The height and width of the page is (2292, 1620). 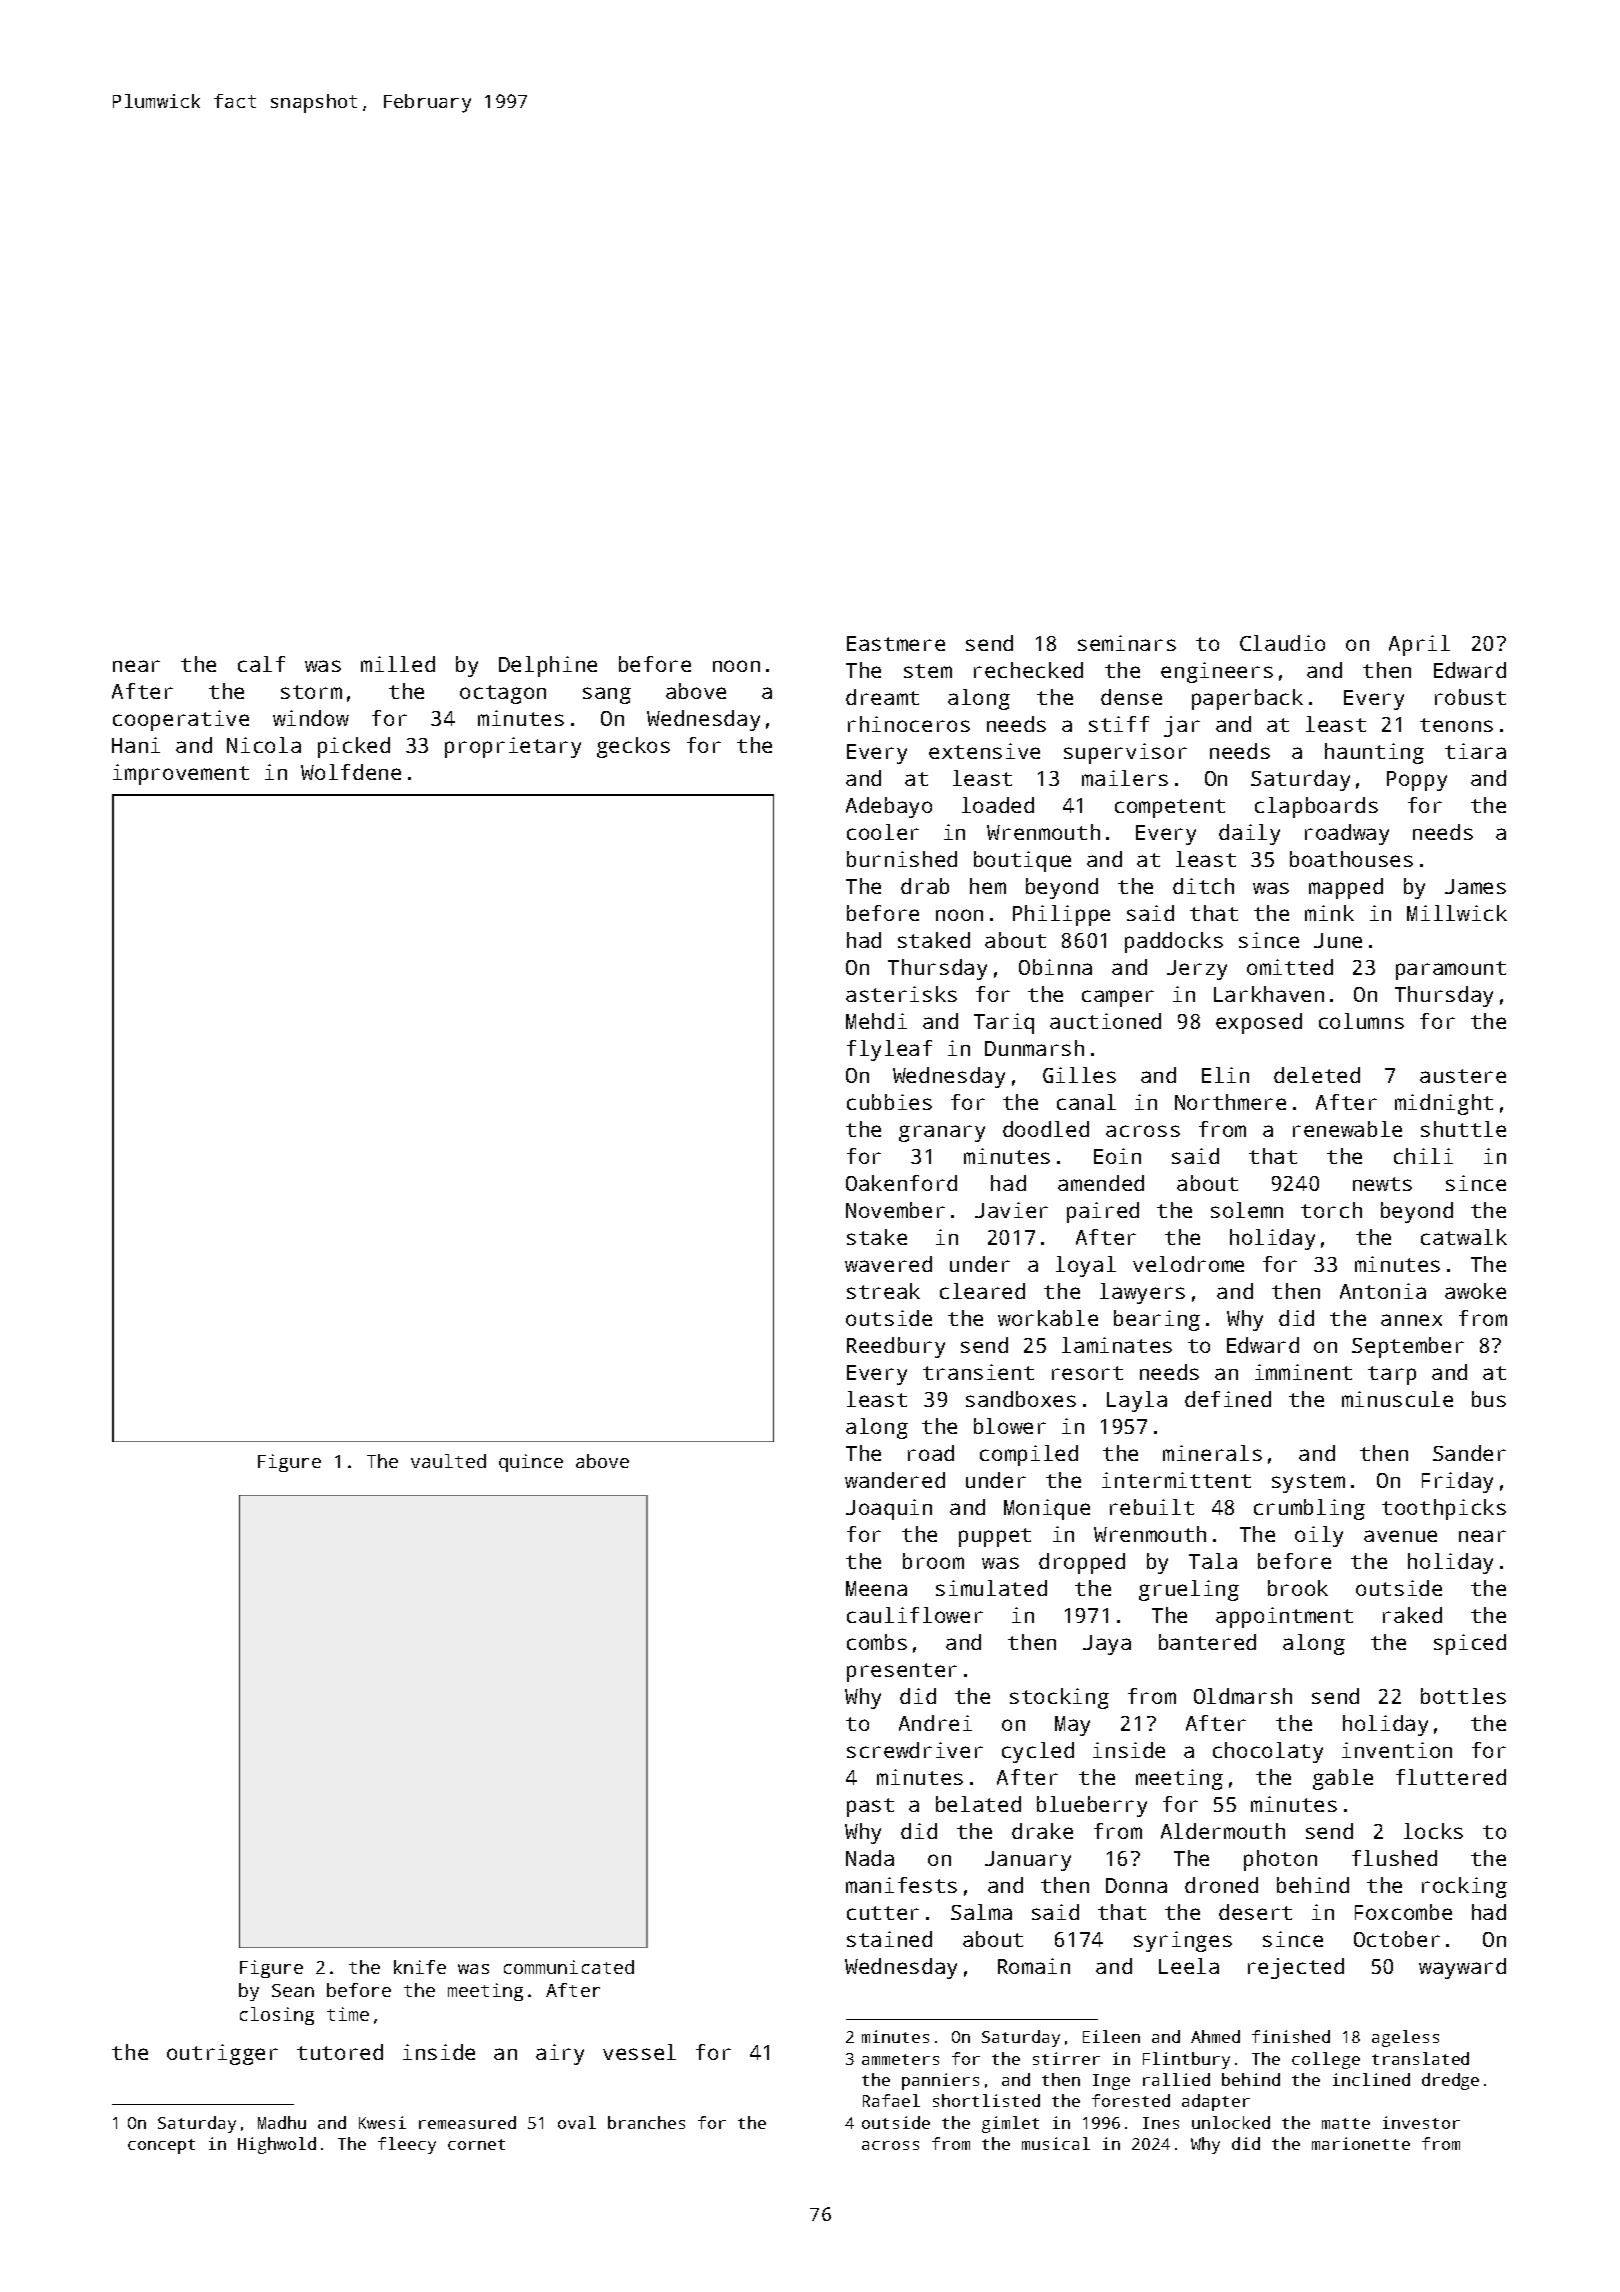 What do you see at coordinates (891, 2100) in the page?
I see `Rafael` at bounding box center [891, 2100].
